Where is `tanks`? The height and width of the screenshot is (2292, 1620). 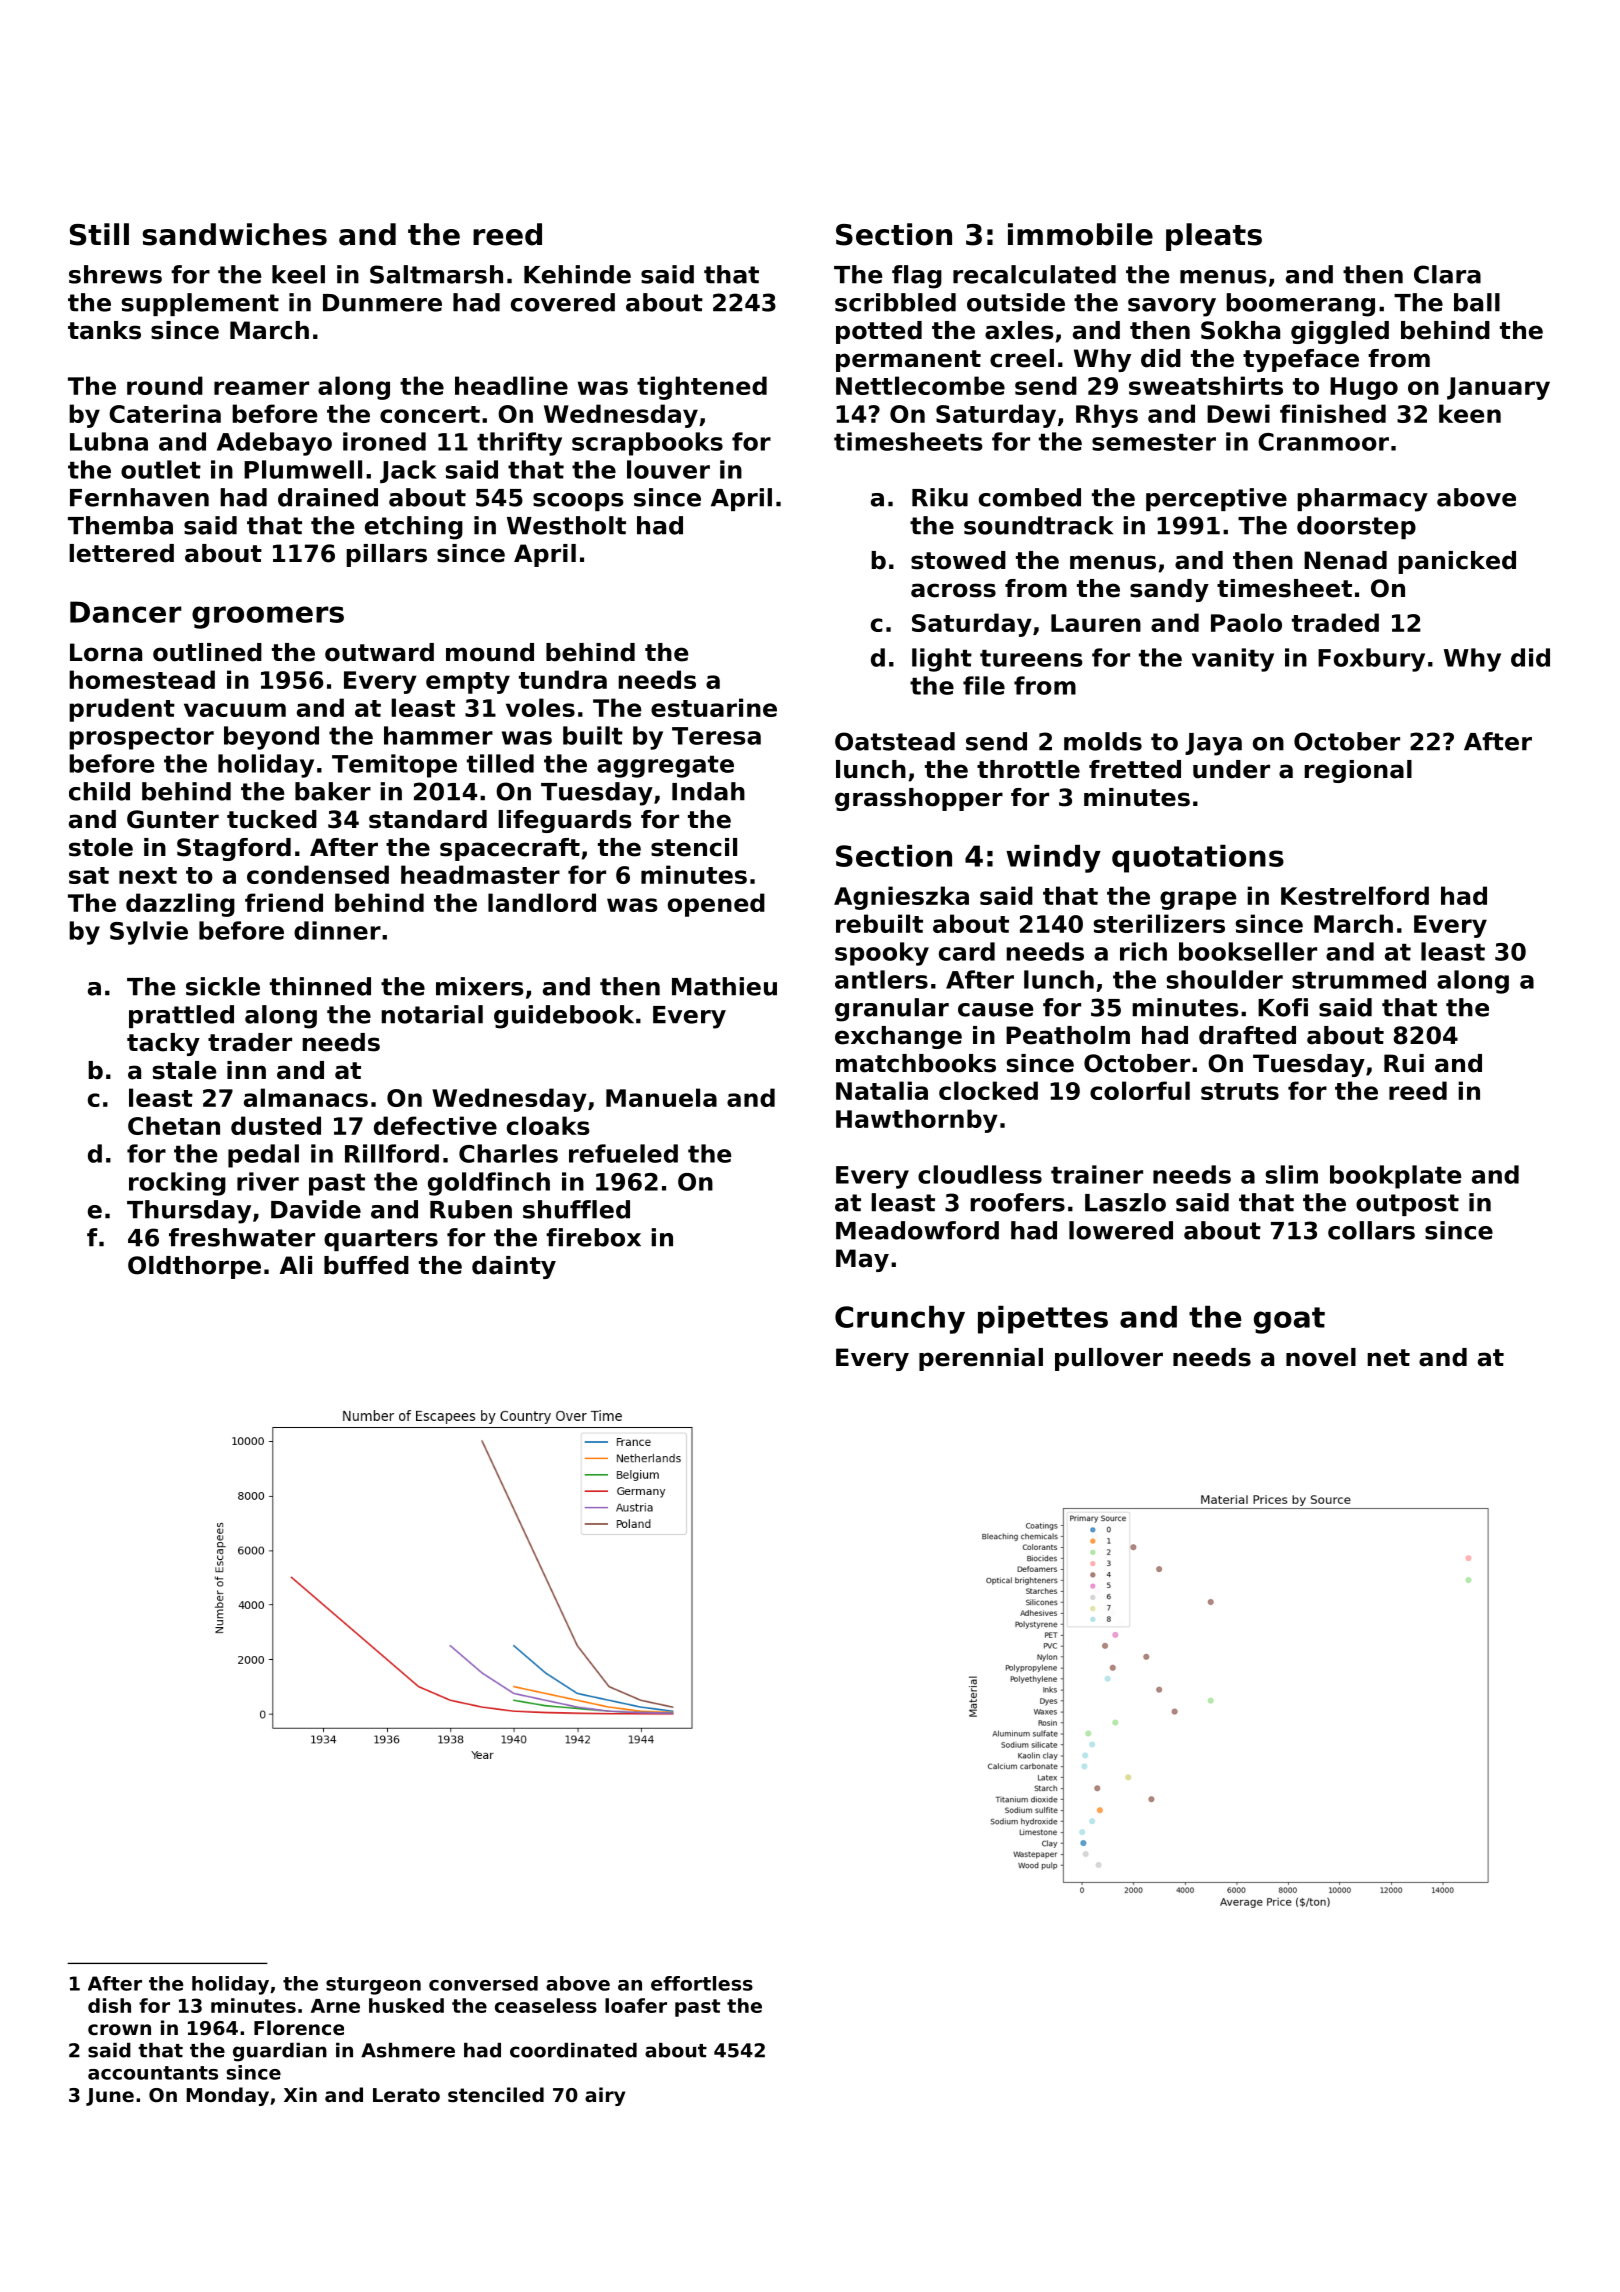 tanks is located at coordinates (104, 330).
